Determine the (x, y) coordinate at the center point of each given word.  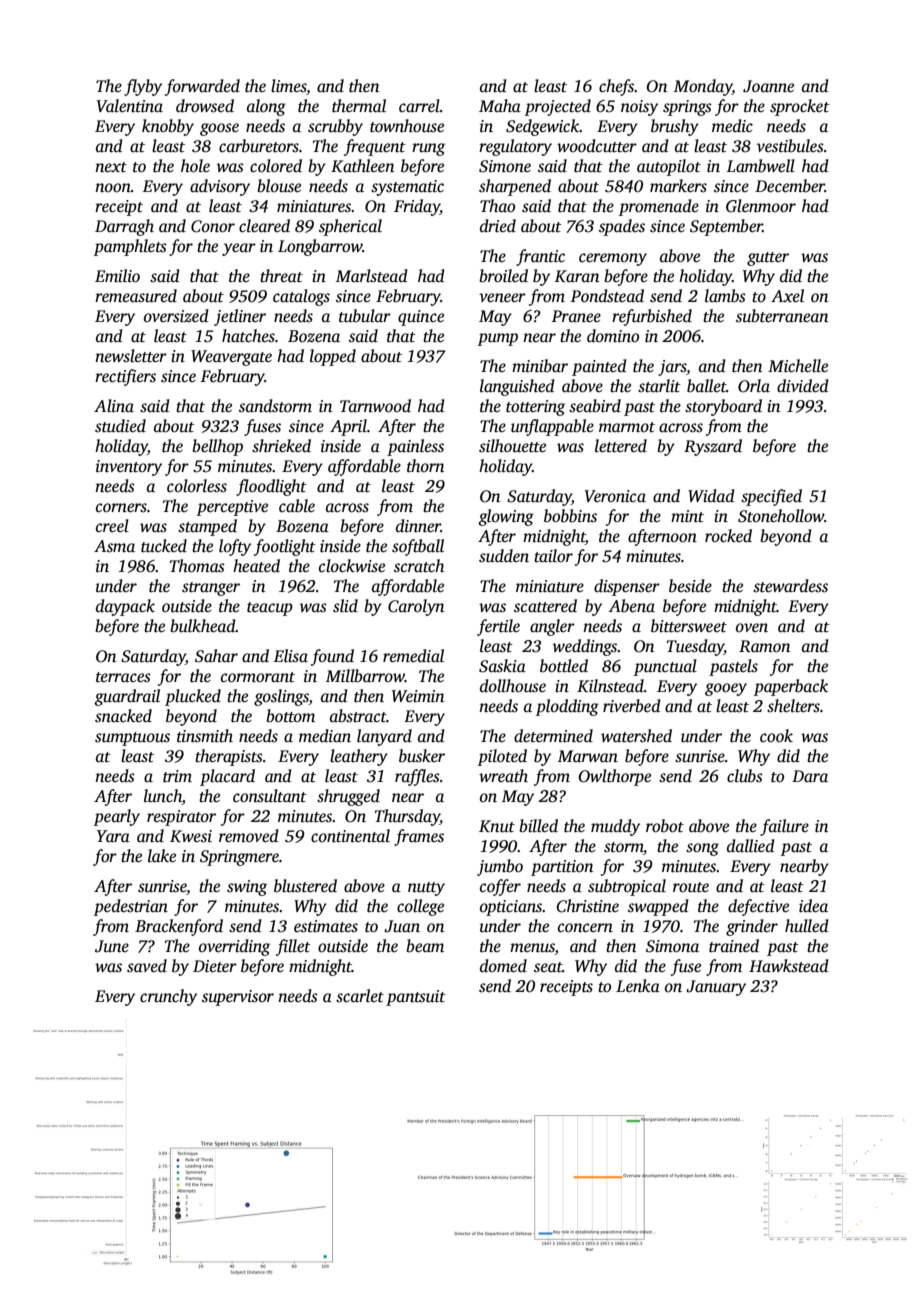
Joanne (768, 86)
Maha (500, 105)
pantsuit (416, 998)
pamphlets (130, 247)
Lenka (638, 985)
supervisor (238, 998)
